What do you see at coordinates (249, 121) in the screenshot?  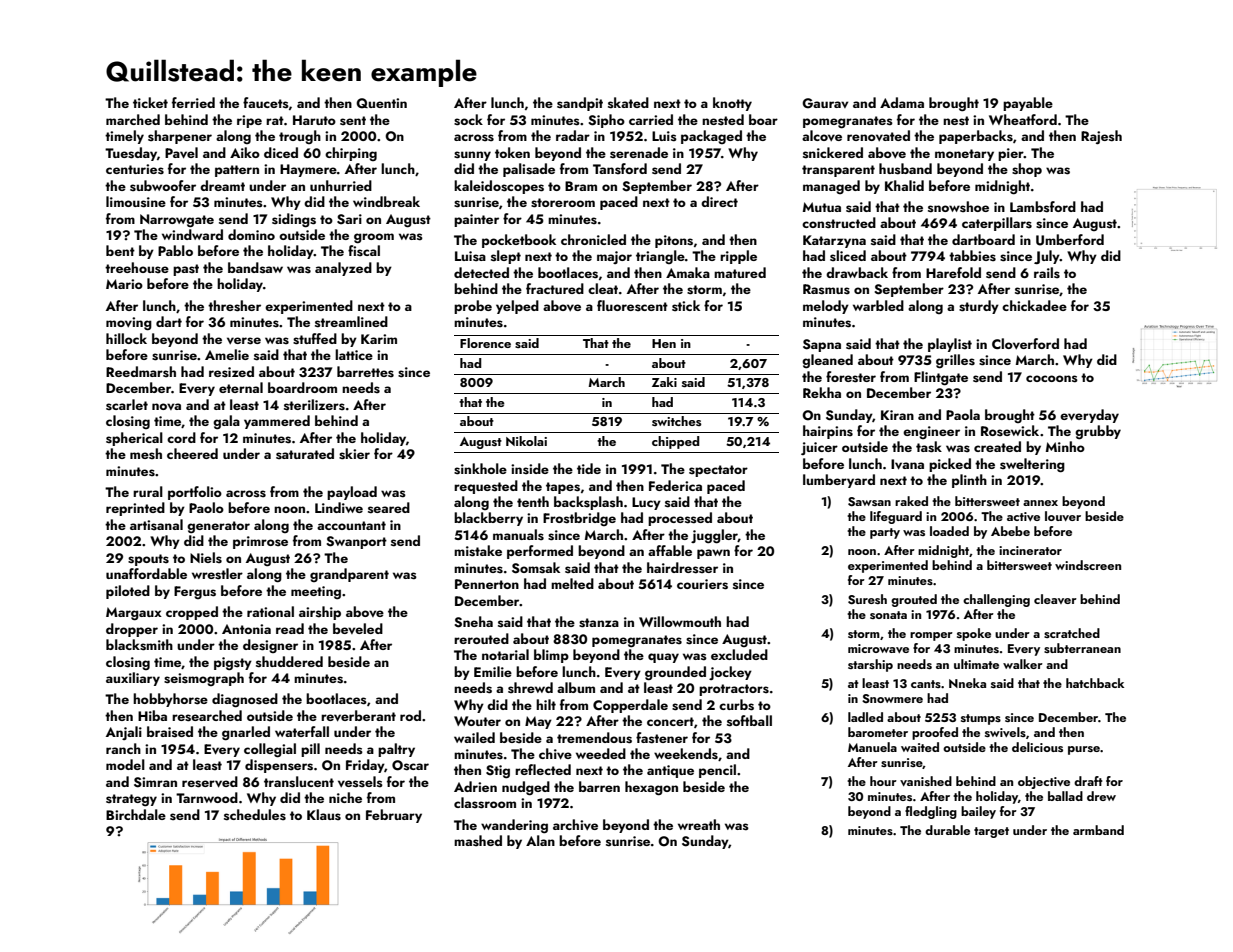 I see `ripe` at bounding box center [249, 121].
